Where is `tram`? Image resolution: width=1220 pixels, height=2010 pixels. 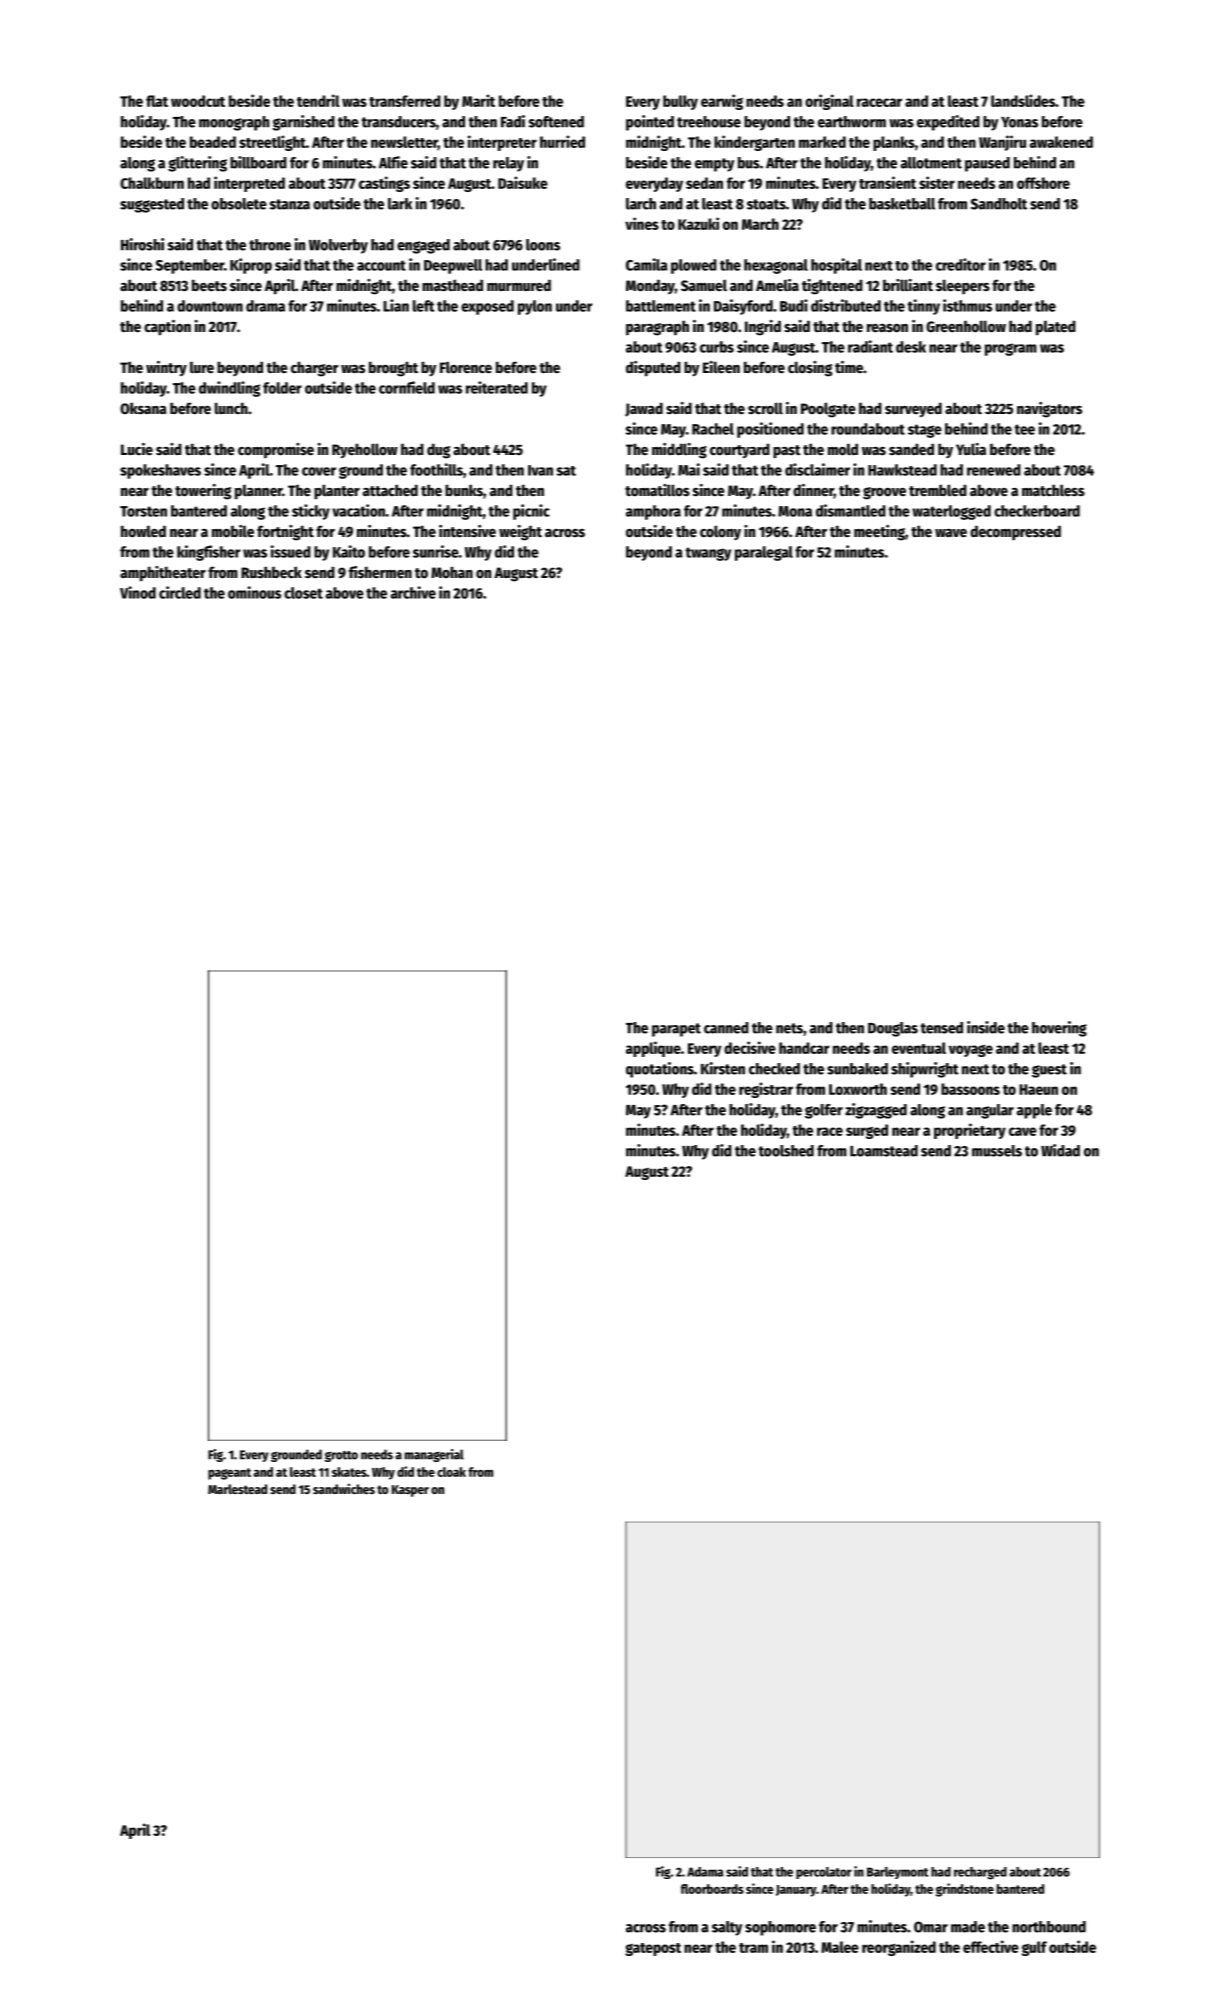 tram is located at coordinates (753, 1948).
